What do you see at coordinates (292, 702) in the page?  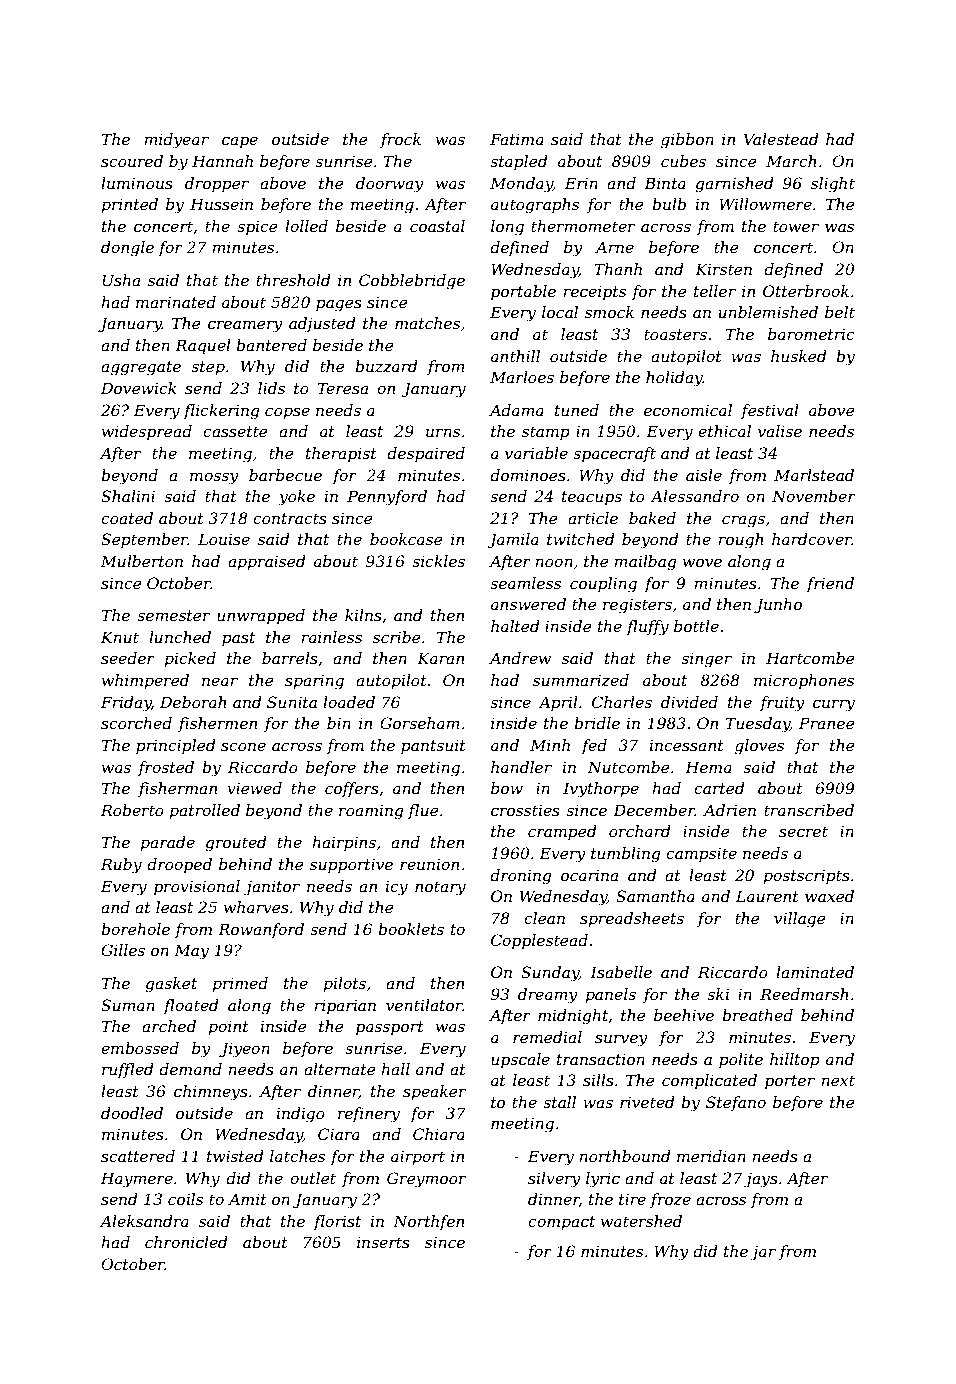 I see `Sunita` at bounding box center [292, 702].
